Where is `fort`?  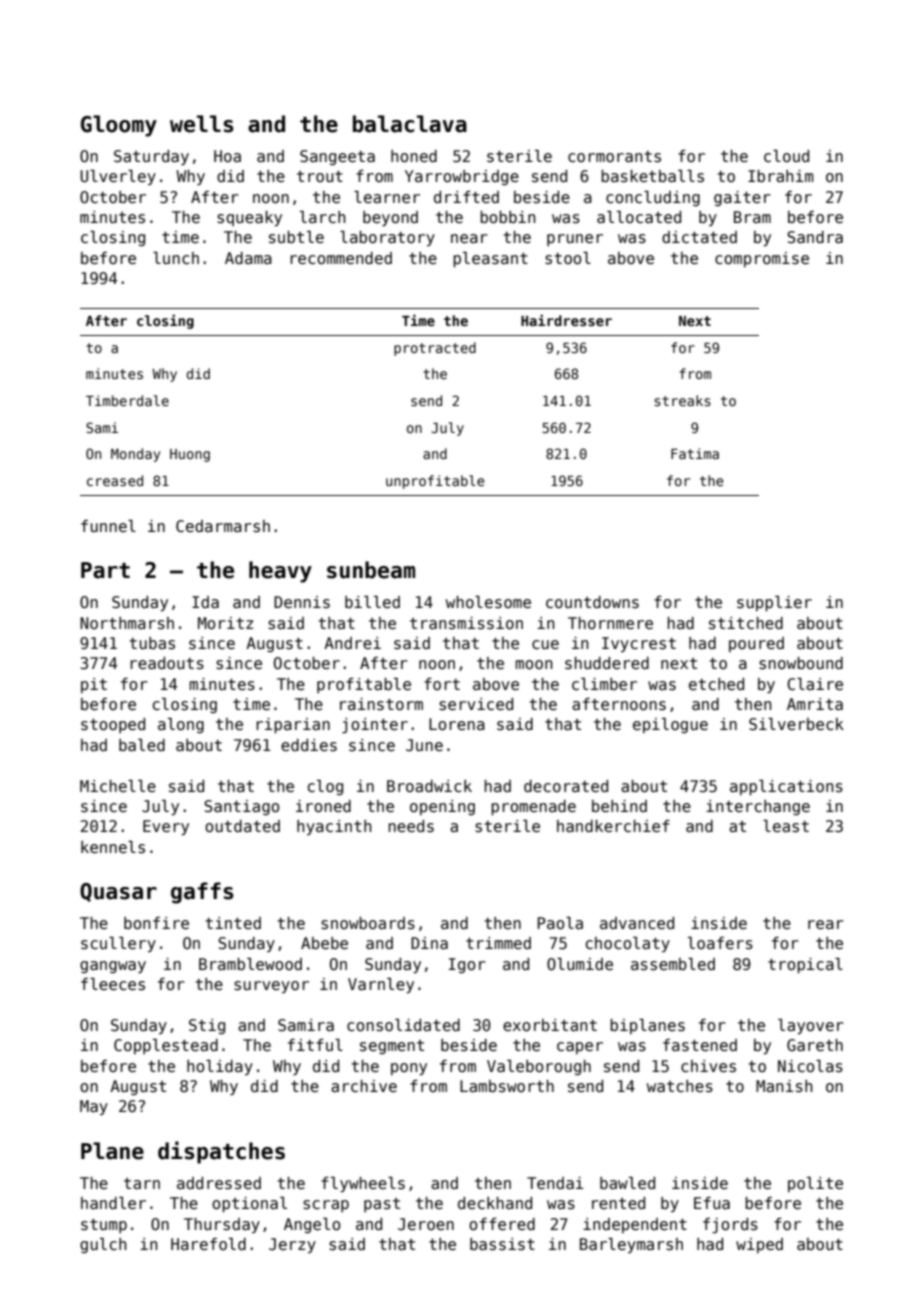 fort is located at coordinates (442, 684).
